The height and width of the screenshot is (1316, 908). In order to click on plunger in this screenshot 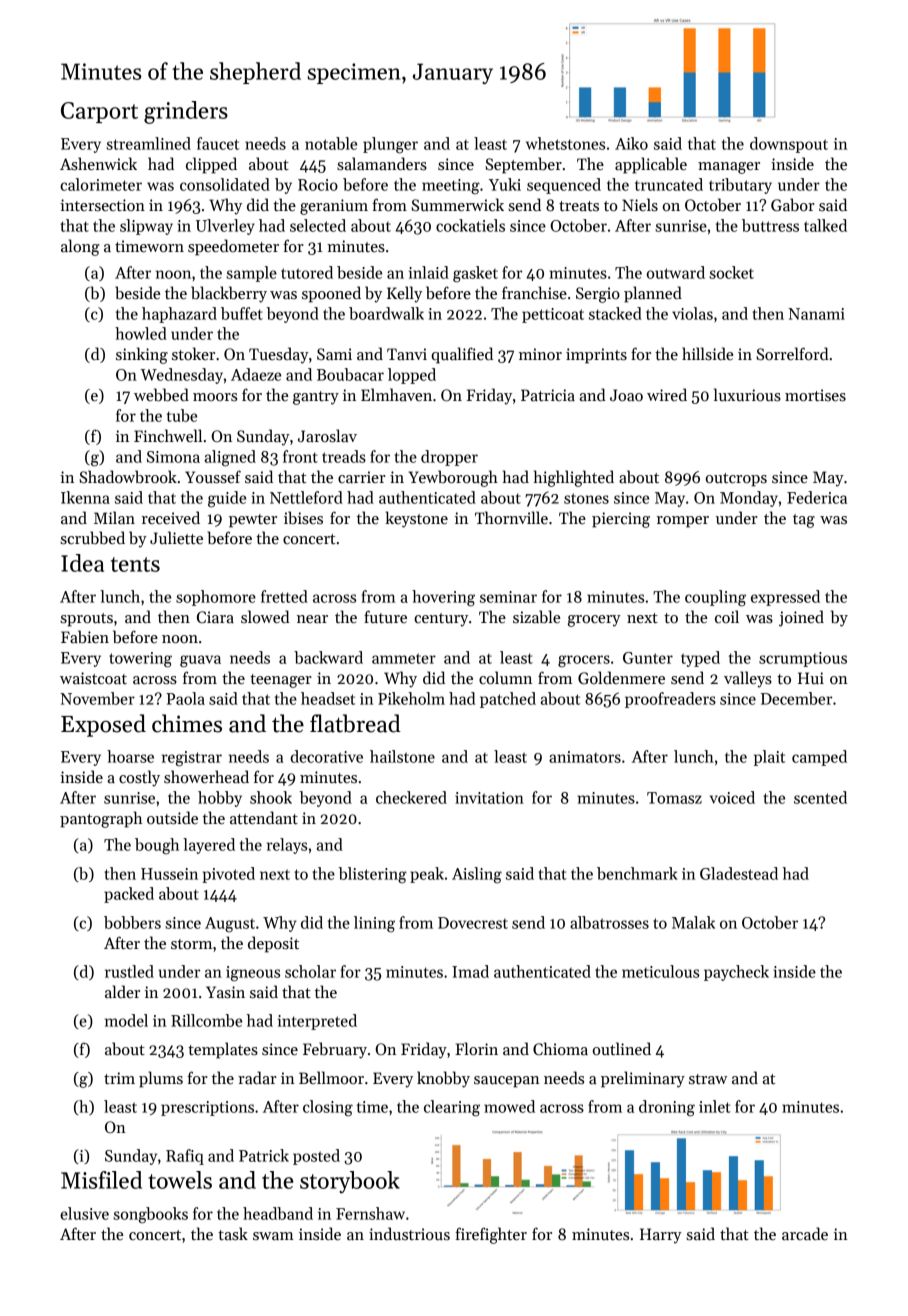, I will do `click(390, 145)`.
